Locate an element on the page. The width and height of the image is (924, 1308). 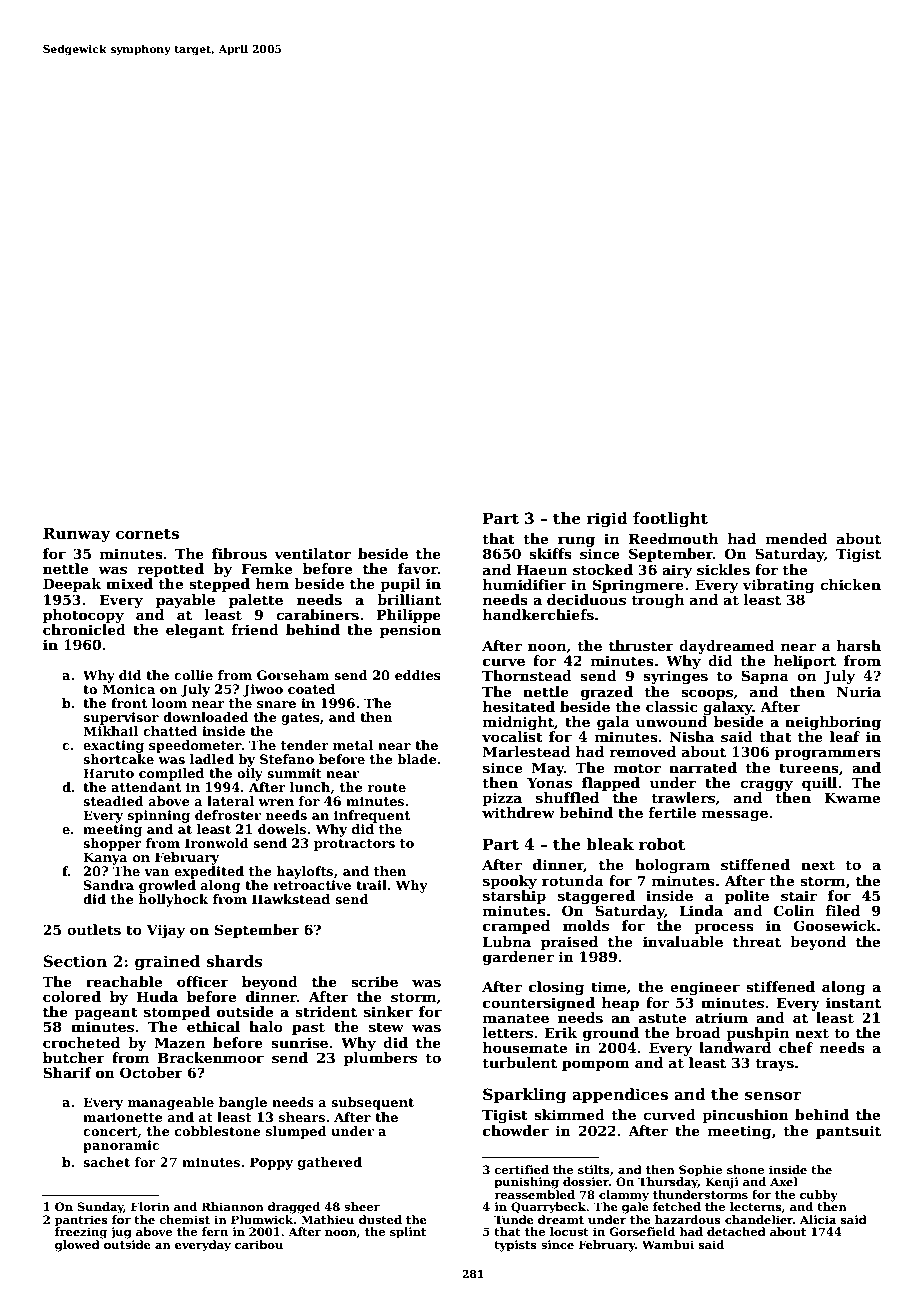
shopper is located at coordinates (112, 844).
